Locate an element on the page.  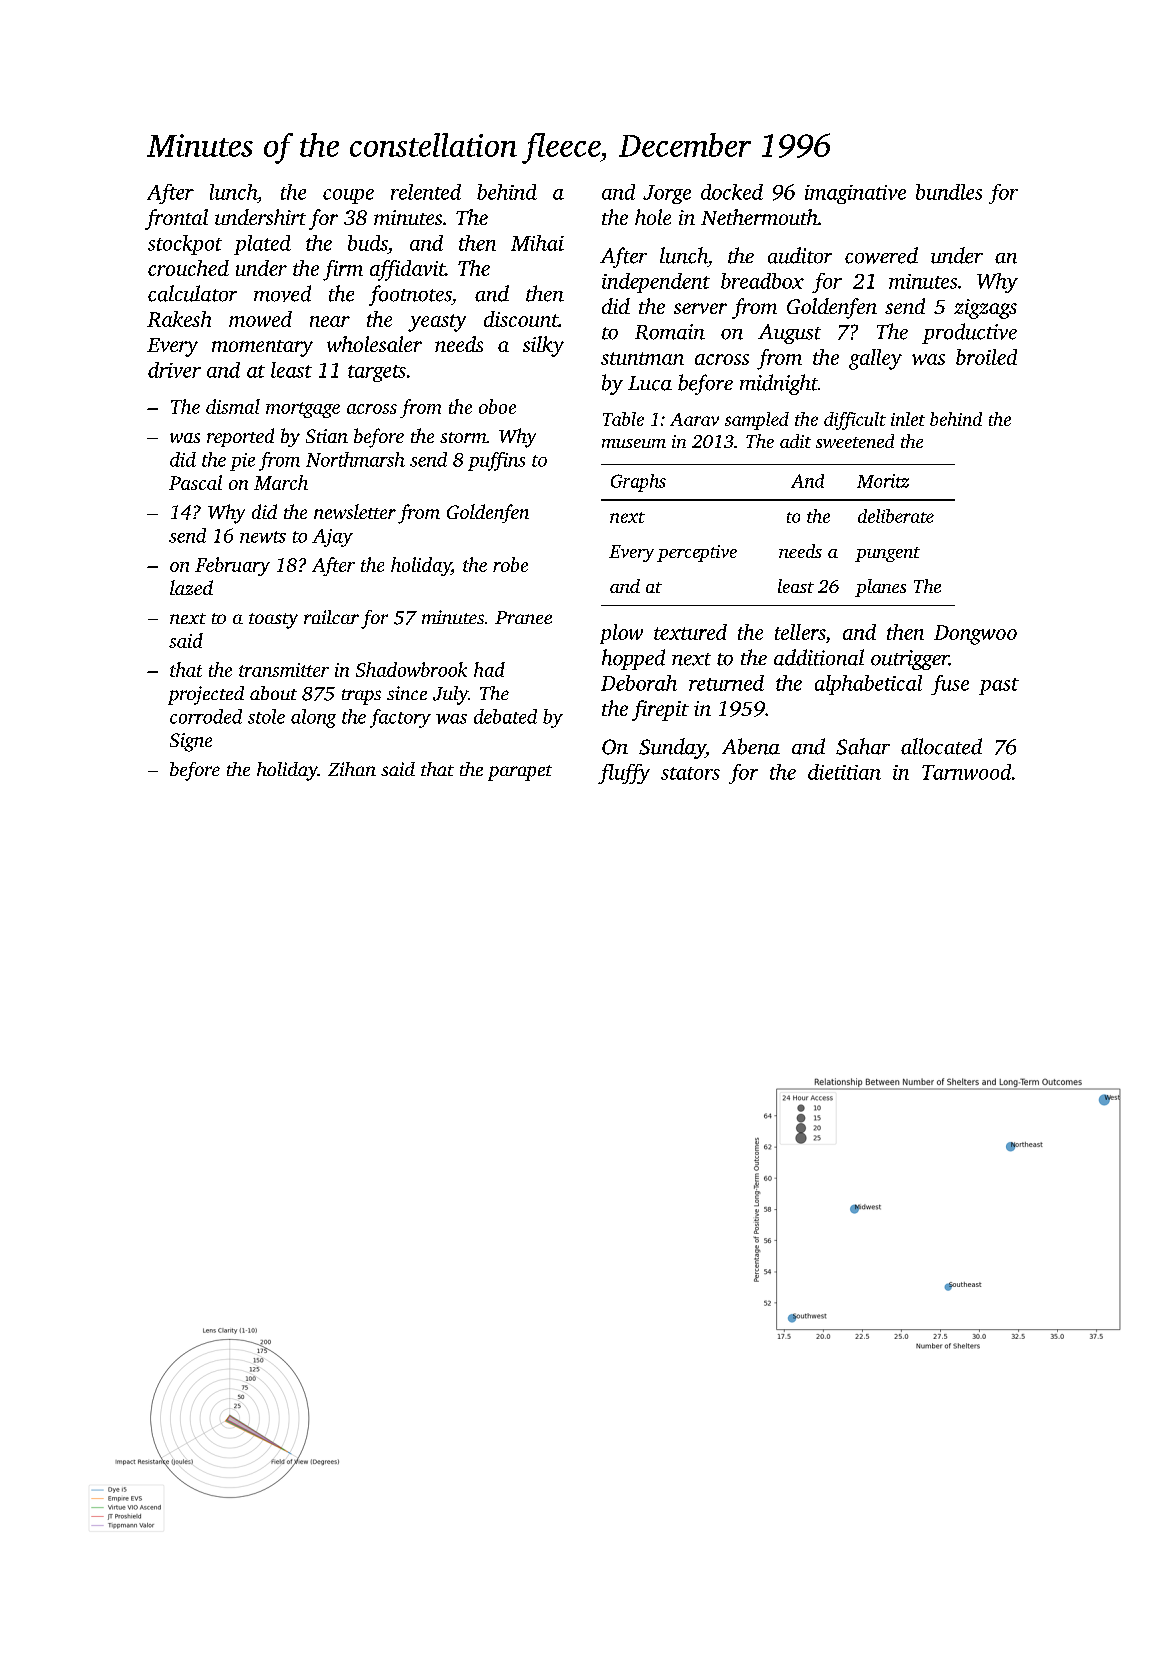
Nethermouth is located at coordinates (759, 217).
